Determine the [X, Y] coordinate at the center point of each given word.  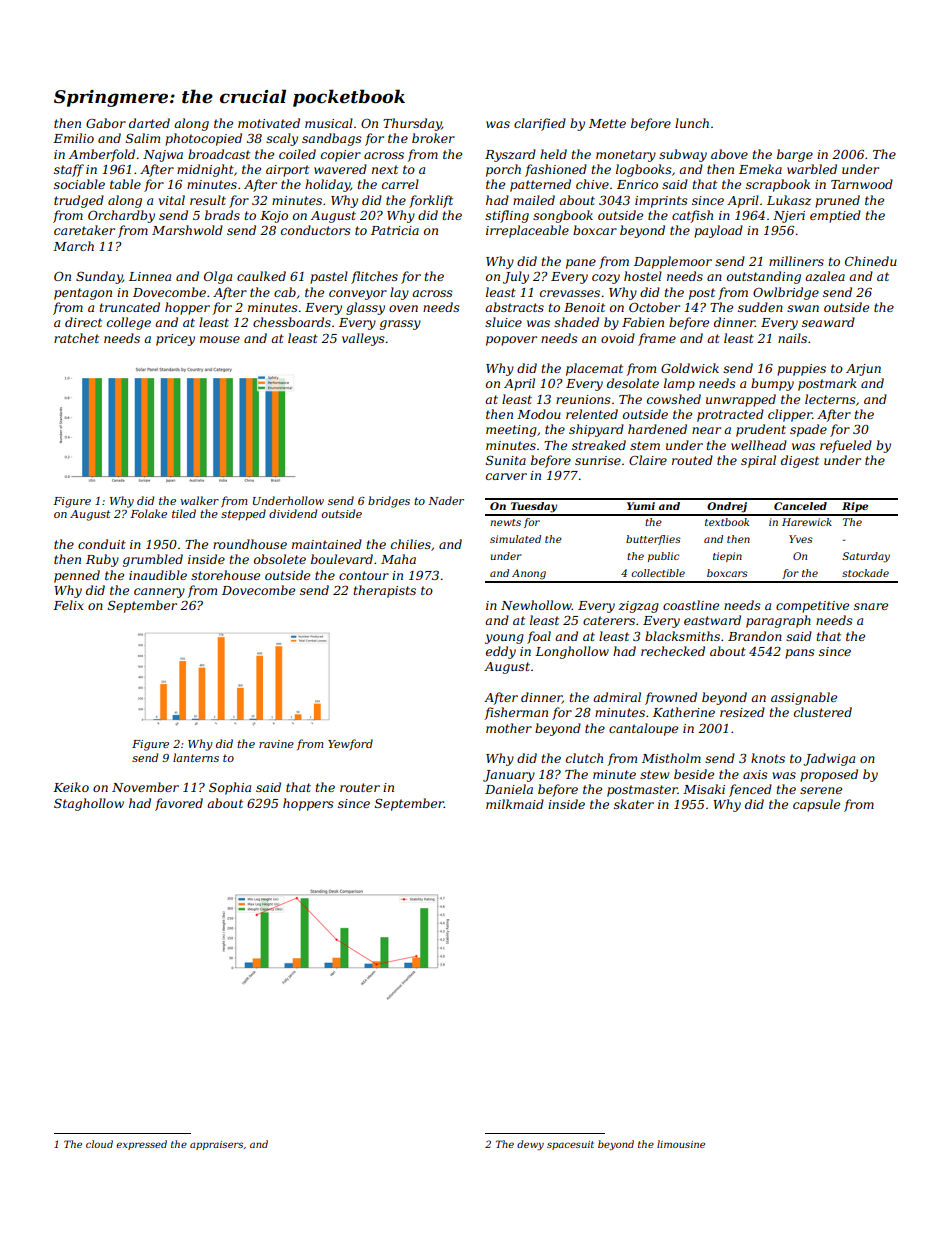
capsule [816, 805]
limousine [681, 1144]
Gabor [106, 123]
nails [792, 338]
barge [795, 155]
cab [285, 292]
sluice [503, 322]
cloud [99, 1144]
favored [179, 804]
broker [433, 138]
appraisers [216, 1145]
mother [509, 728]
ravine [276, 744]
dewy [530, 1145]
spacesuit [570, 1145]
